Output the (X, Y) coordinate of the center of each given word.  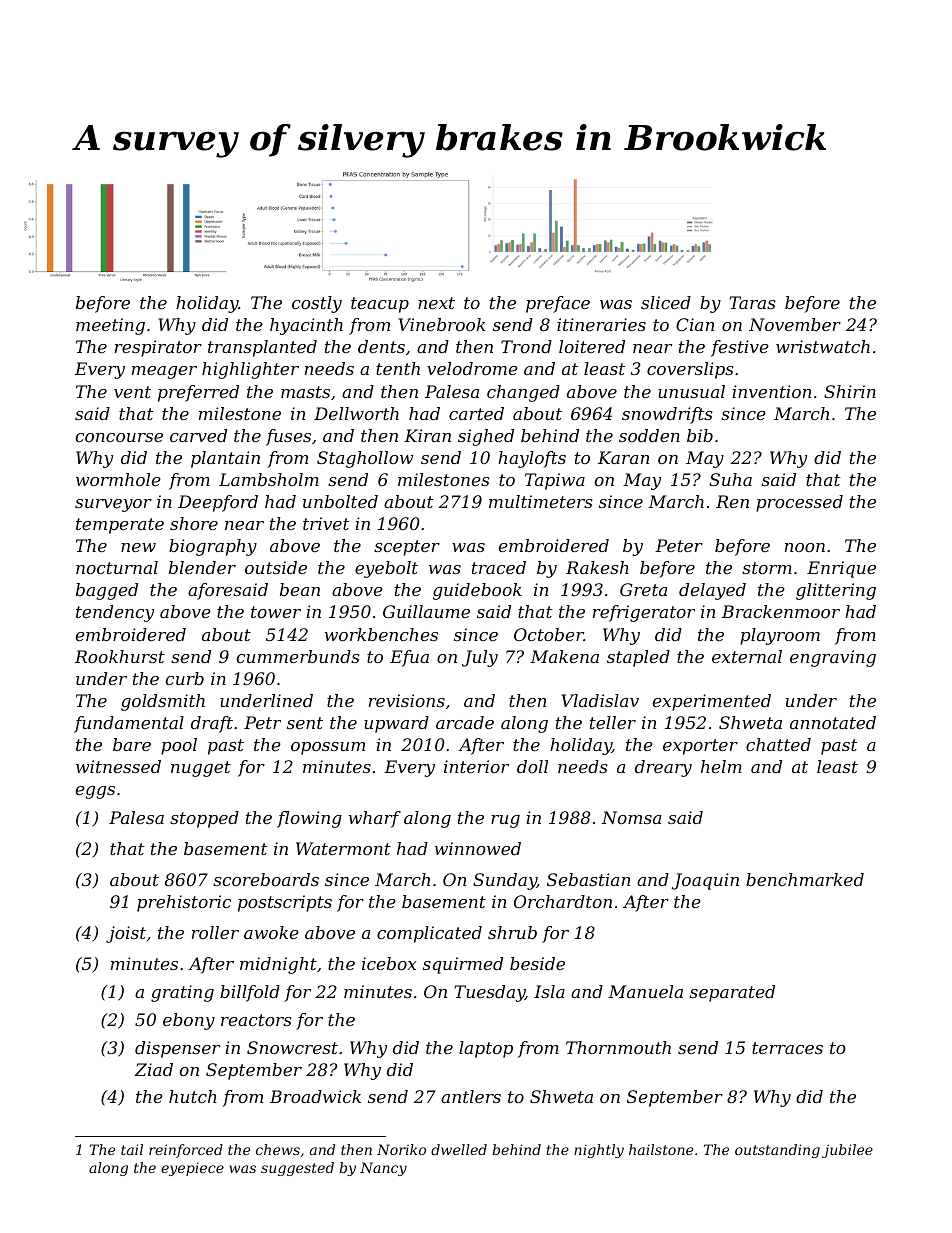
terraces (787, 1048)
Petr (262, 722)
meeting (110, 326)
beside (537, 963)
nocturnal (117, 567)
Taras (752, 302)
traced (499, 567)
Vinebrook (442, 324)
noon (805, 547)
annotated (833, 722)
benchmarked (805, 879)
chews (278, 1149)
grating (182, 993)
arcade (465, 722)
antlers (471, 1096)
